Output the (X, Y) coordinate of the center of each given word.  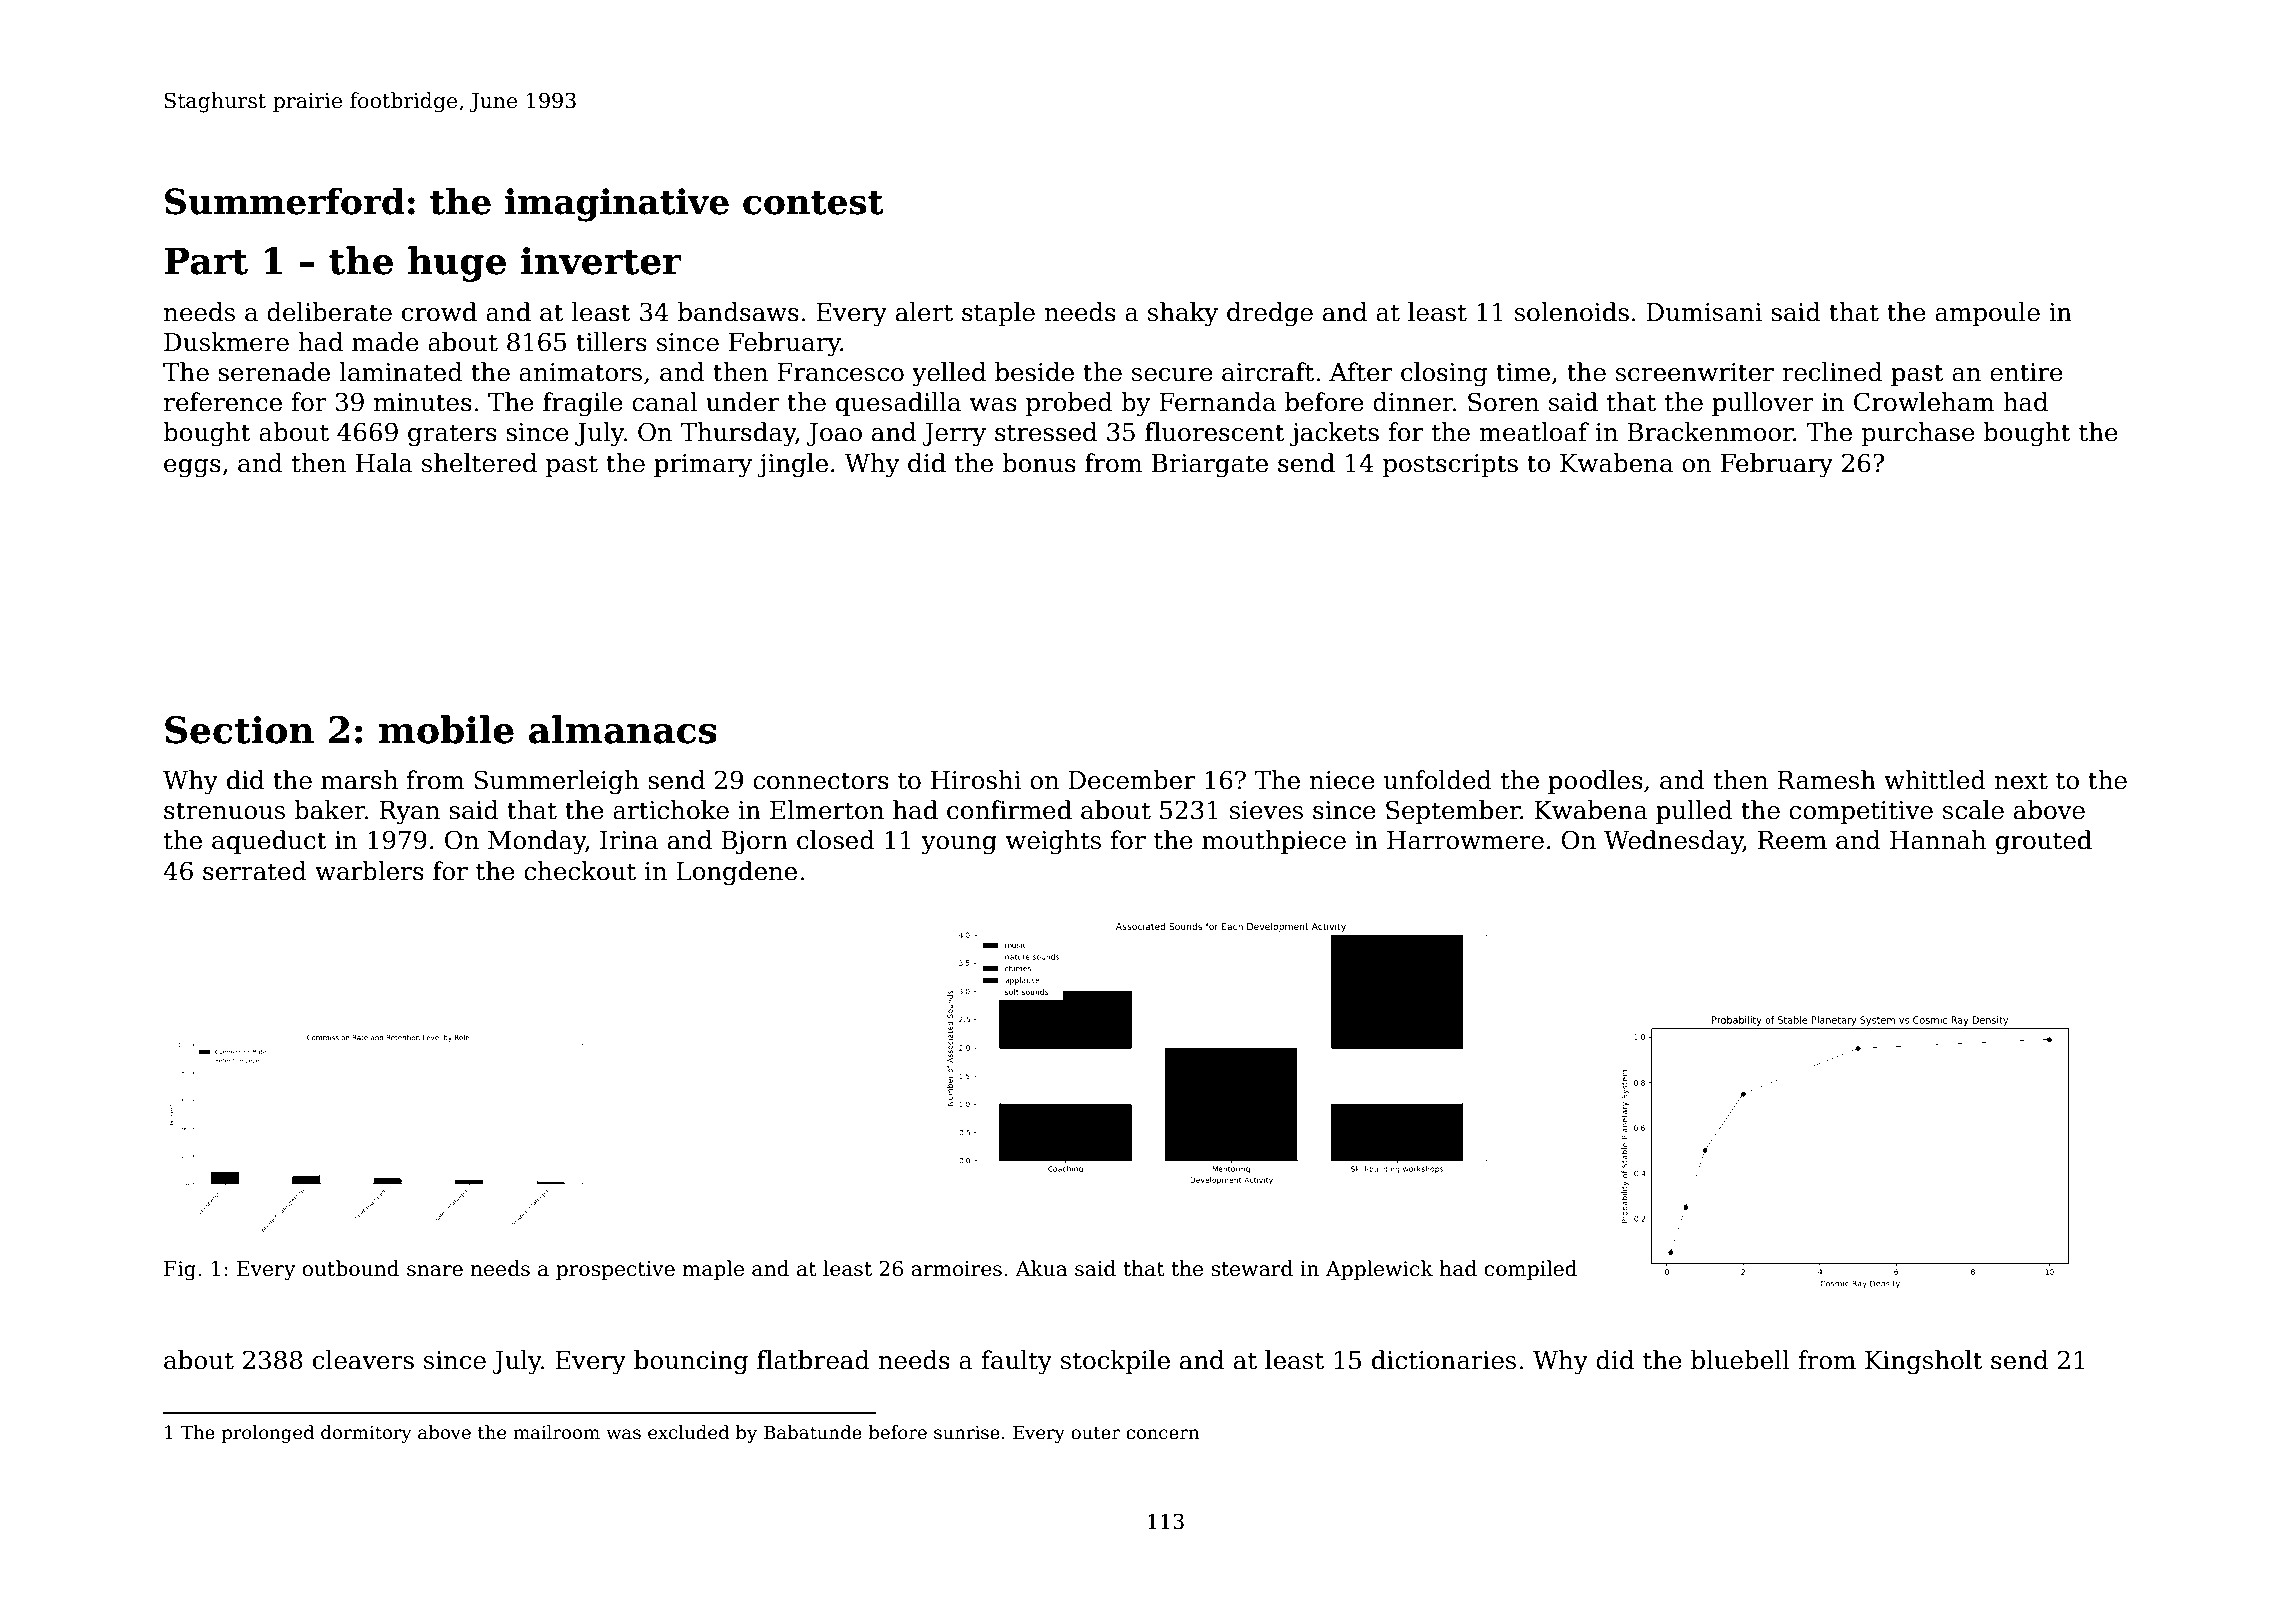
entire (2026, 372)
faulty (1017, 1362)
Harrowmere (1465, 840)
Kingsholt (1924, 1362)
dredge (1270, 314)
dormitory (366, 1434)
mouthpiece (1274, 842)
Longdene (736, 873)
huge (457, 264)
